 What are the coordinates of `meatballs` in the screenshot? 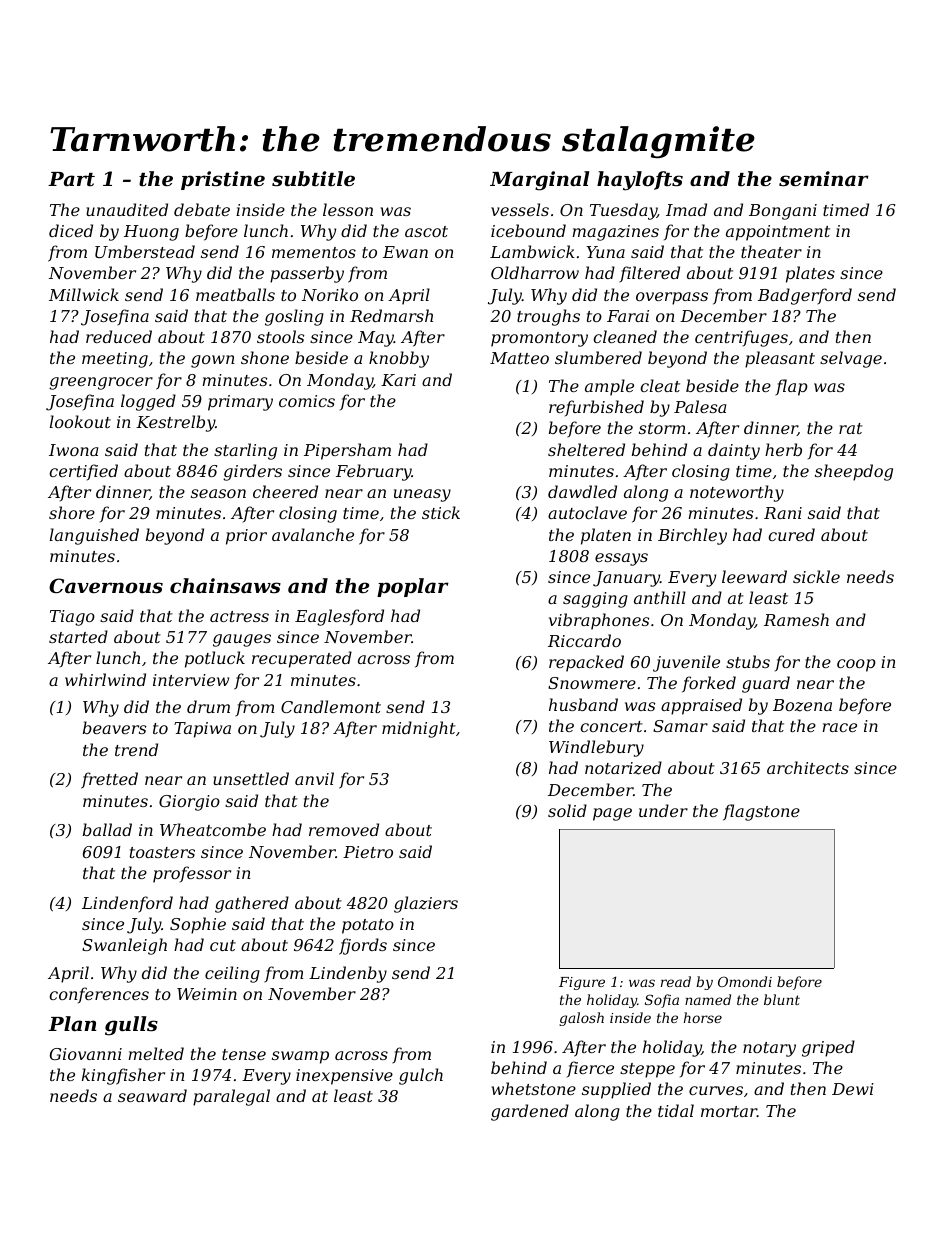 It's located at (235, 294).
